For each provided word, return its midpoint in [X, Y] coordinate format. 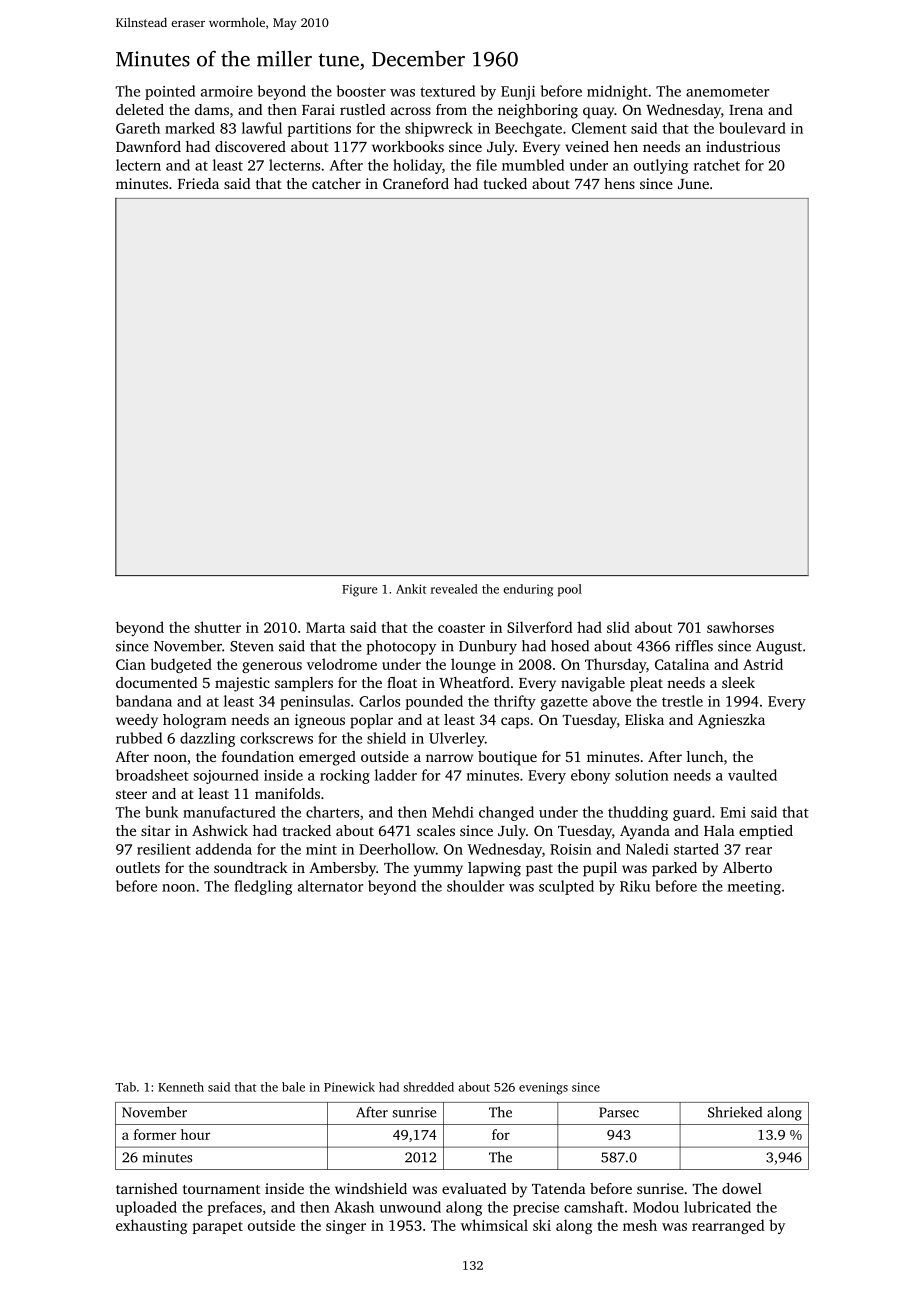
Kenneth [181, 1087]
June [693, 184]
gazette [564, 703]
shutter [218, 627]
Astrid [763, 664]
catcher [336, 183]
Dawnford [148, 146]
